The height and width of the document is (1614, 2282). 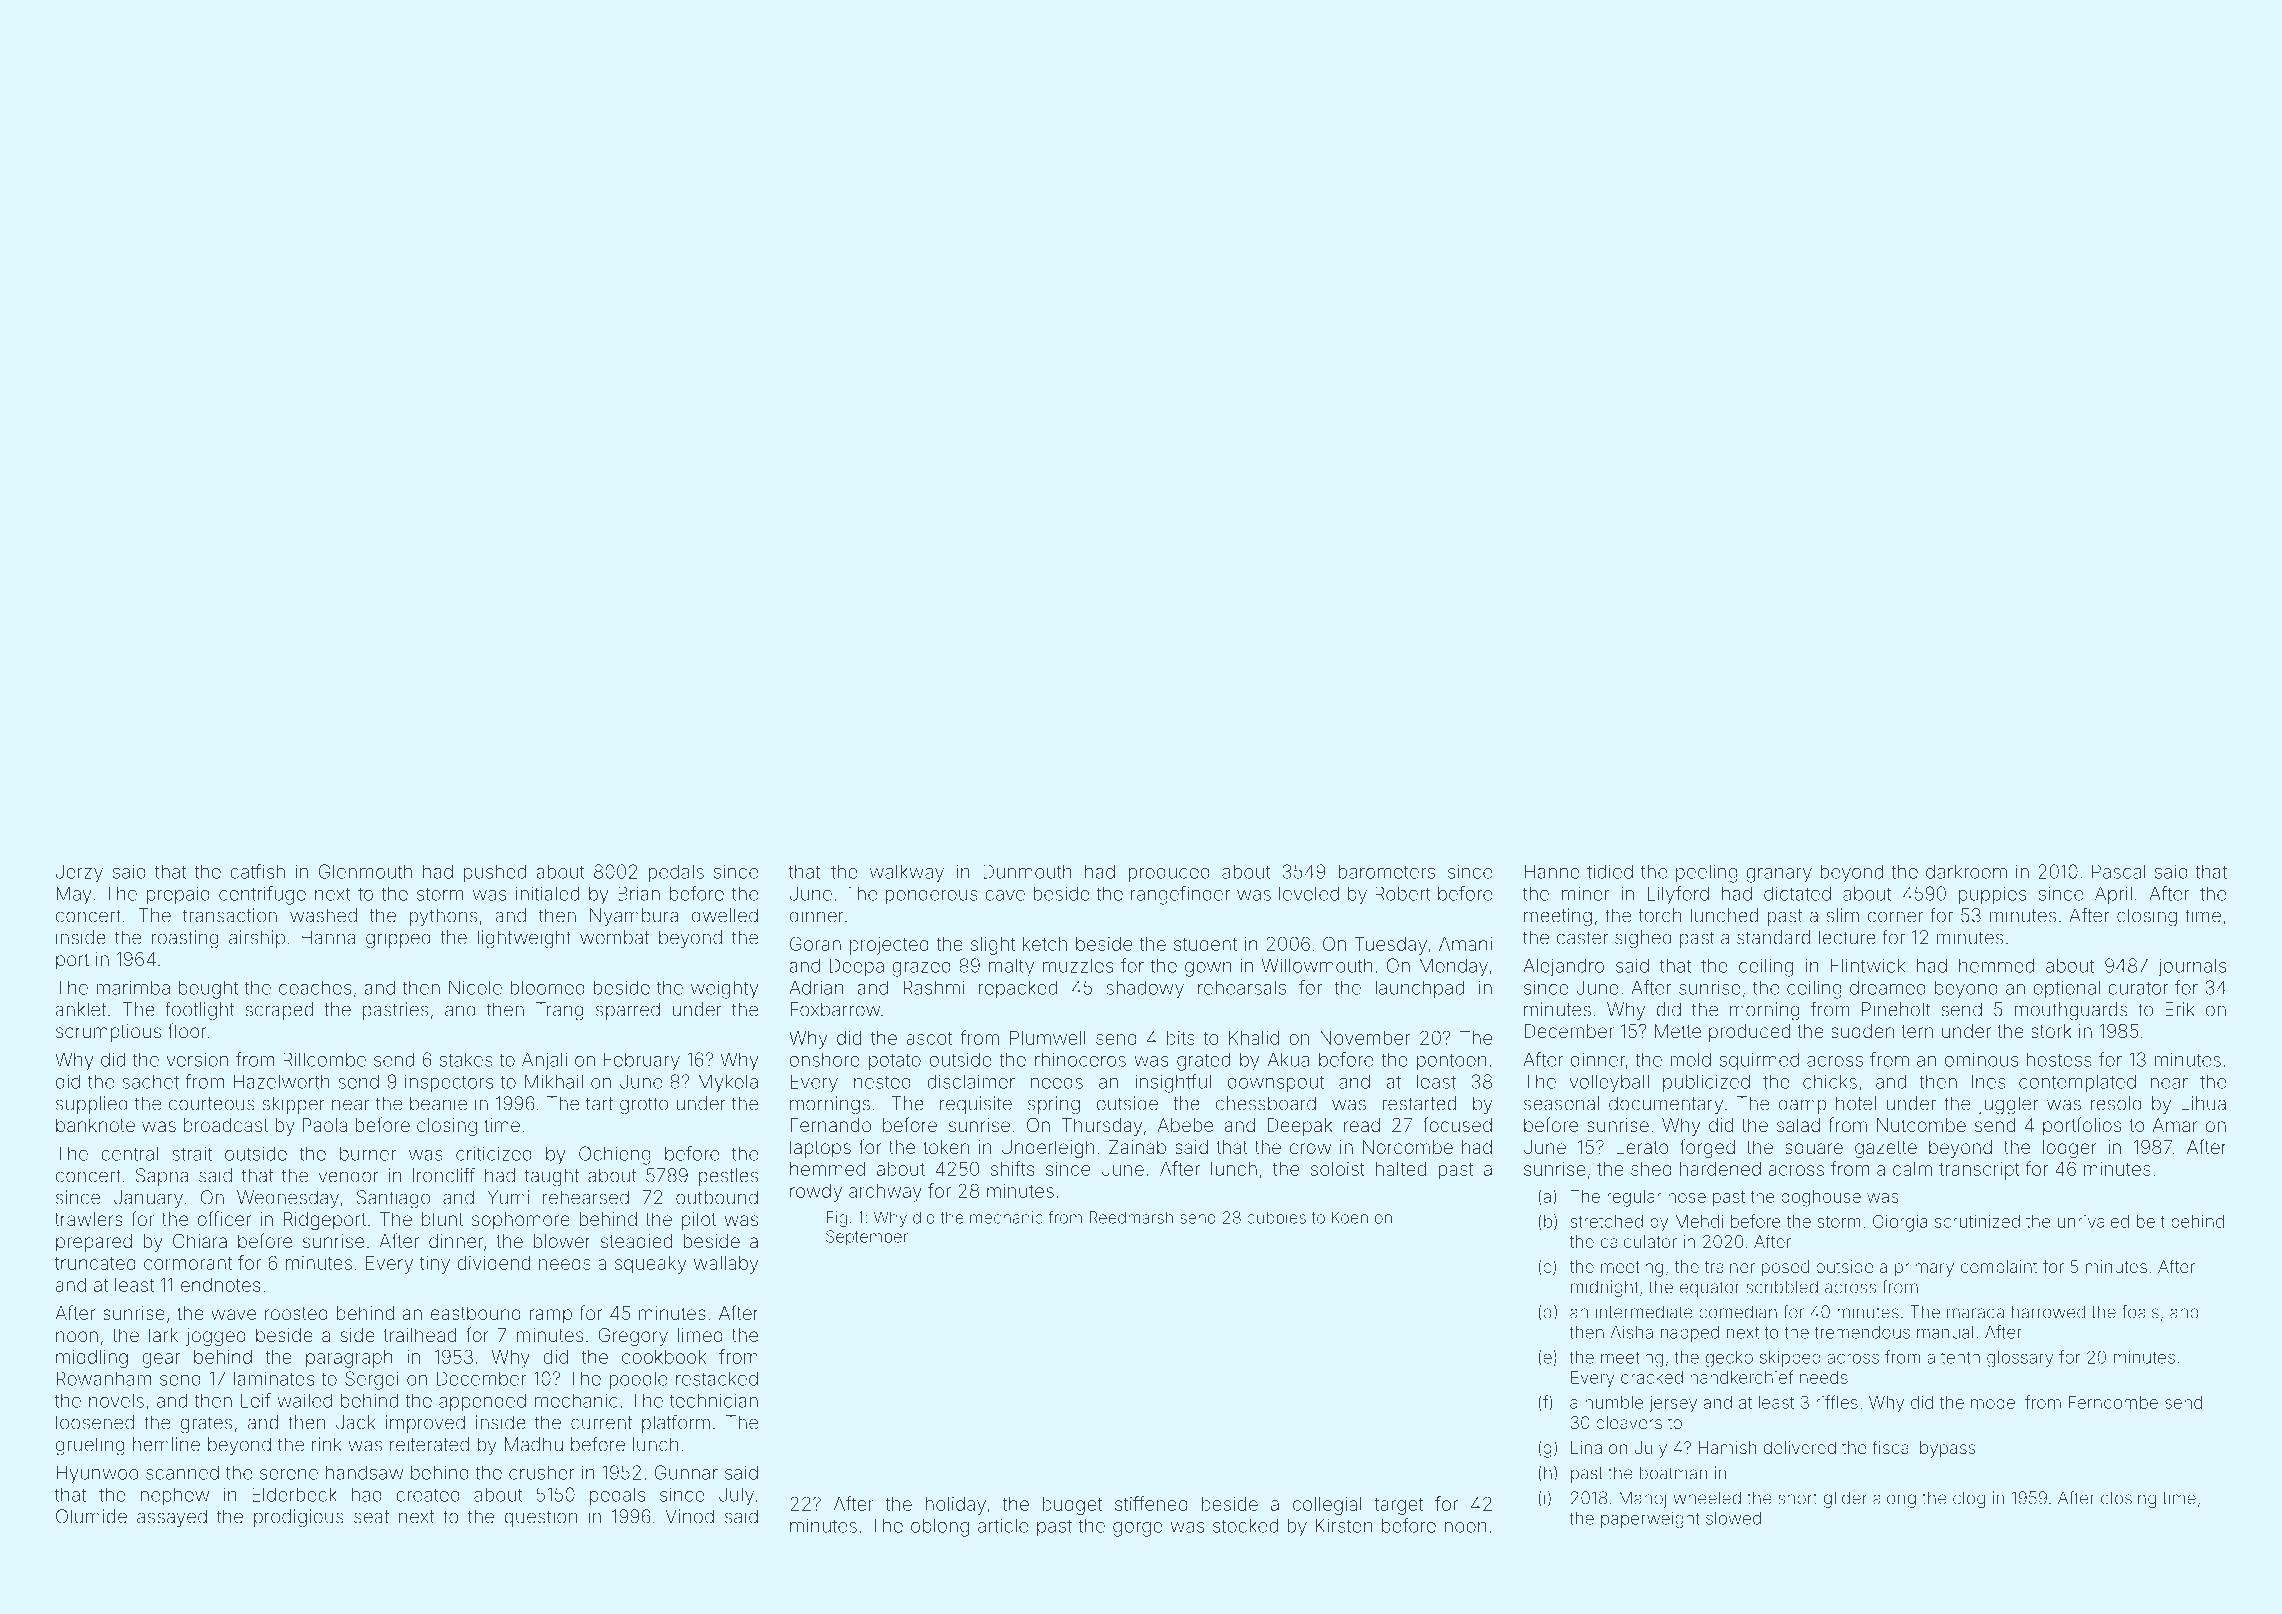 I want to click on Khalid, so click(x=1254, y=1038).
